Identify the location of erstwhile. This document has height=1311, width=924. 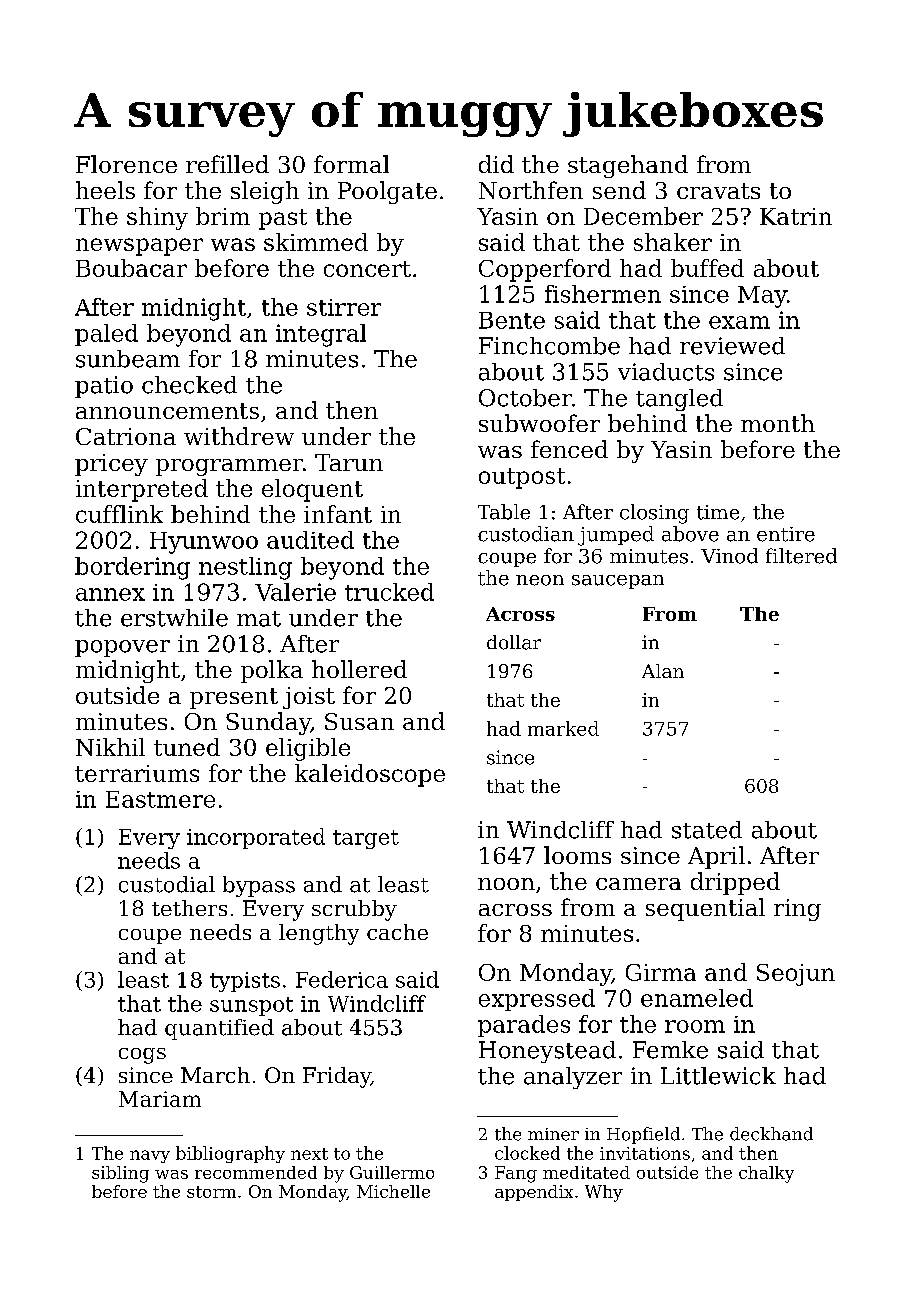
(174, 618).
